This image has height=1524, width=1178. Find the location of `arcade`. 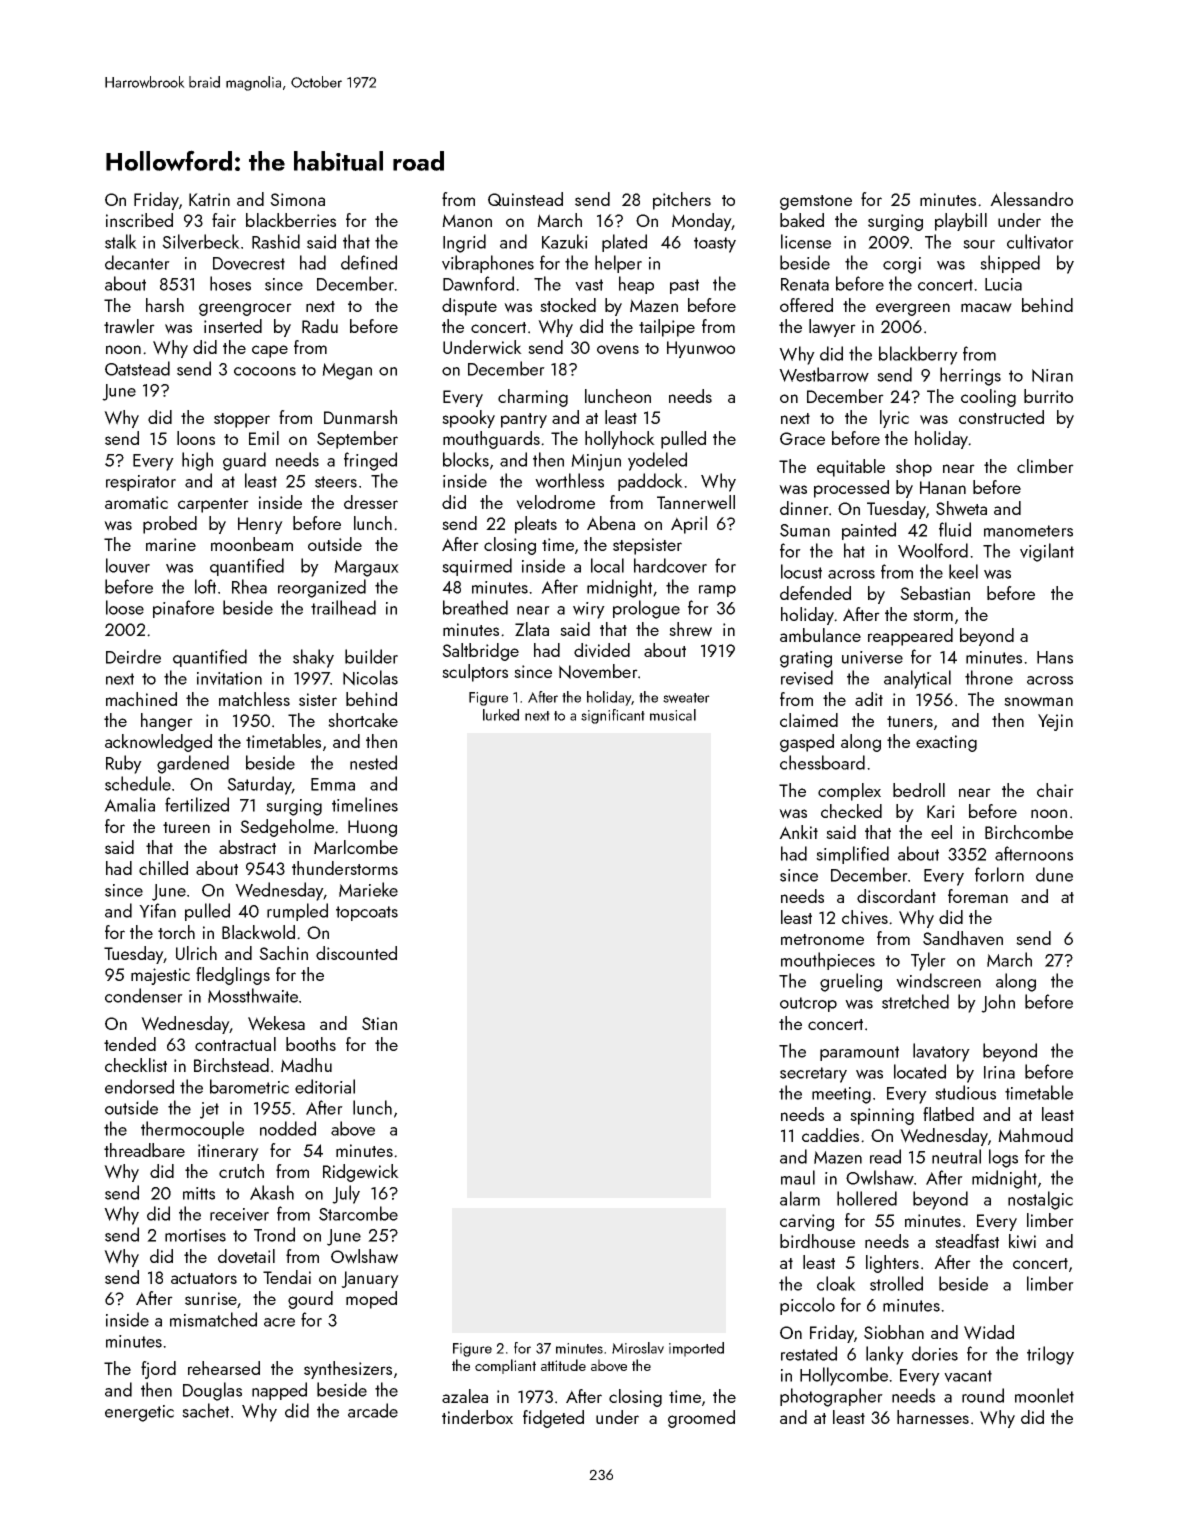

arcade is located at coordinates (373, 1410).
